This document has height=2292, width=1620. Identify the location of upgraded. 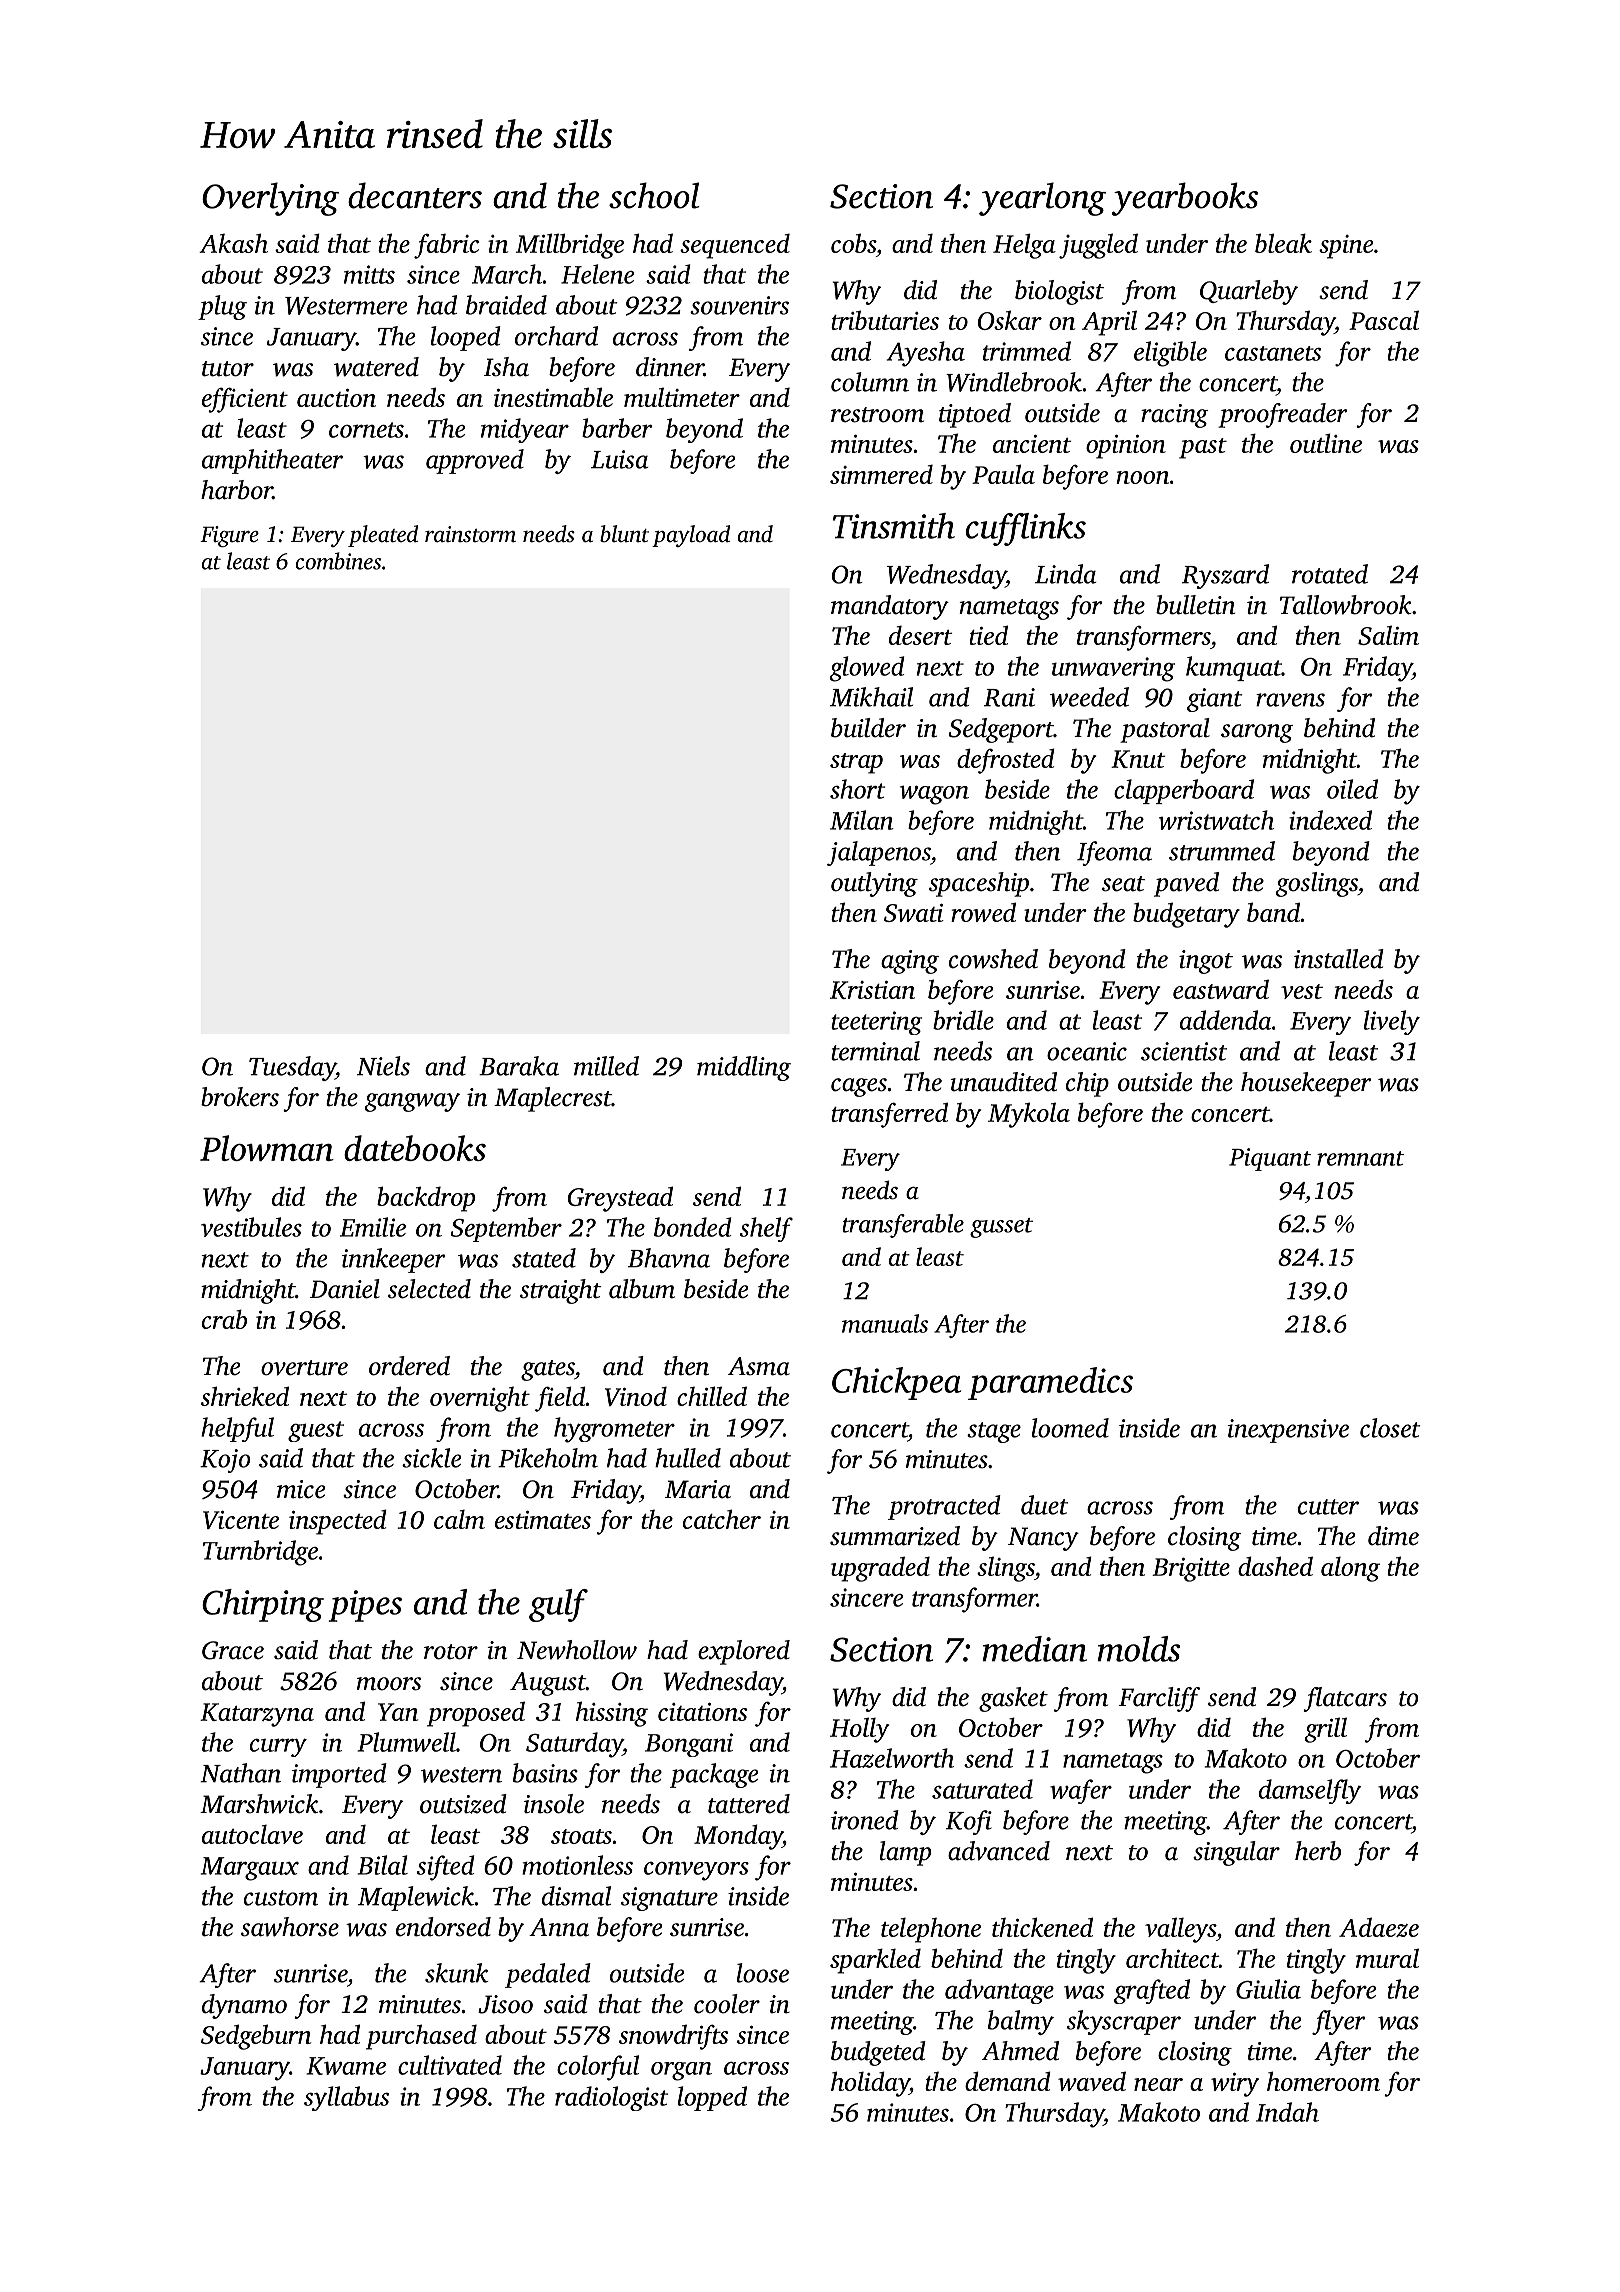
(880, 1569).
